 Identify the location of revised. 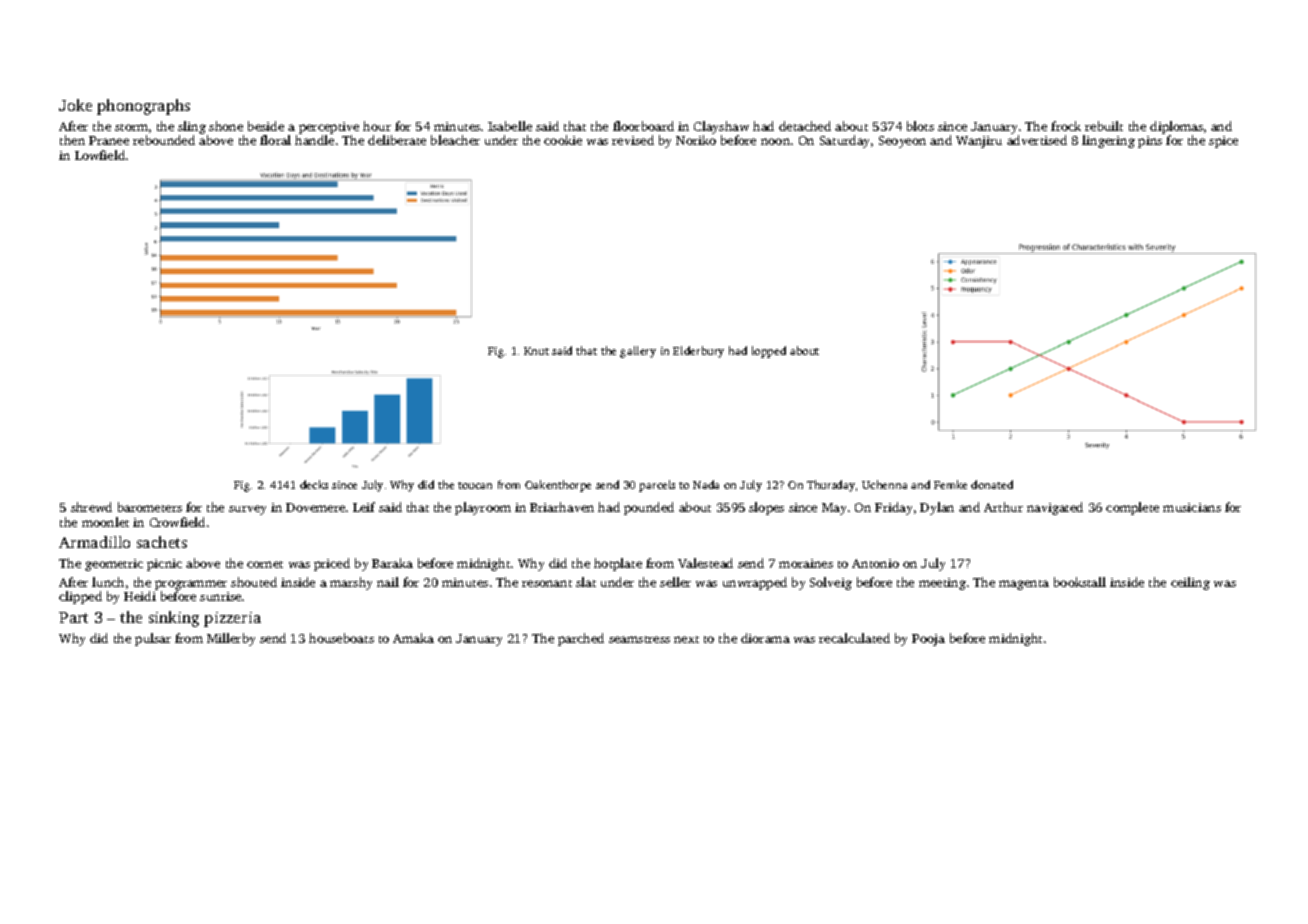
(633, 140).
